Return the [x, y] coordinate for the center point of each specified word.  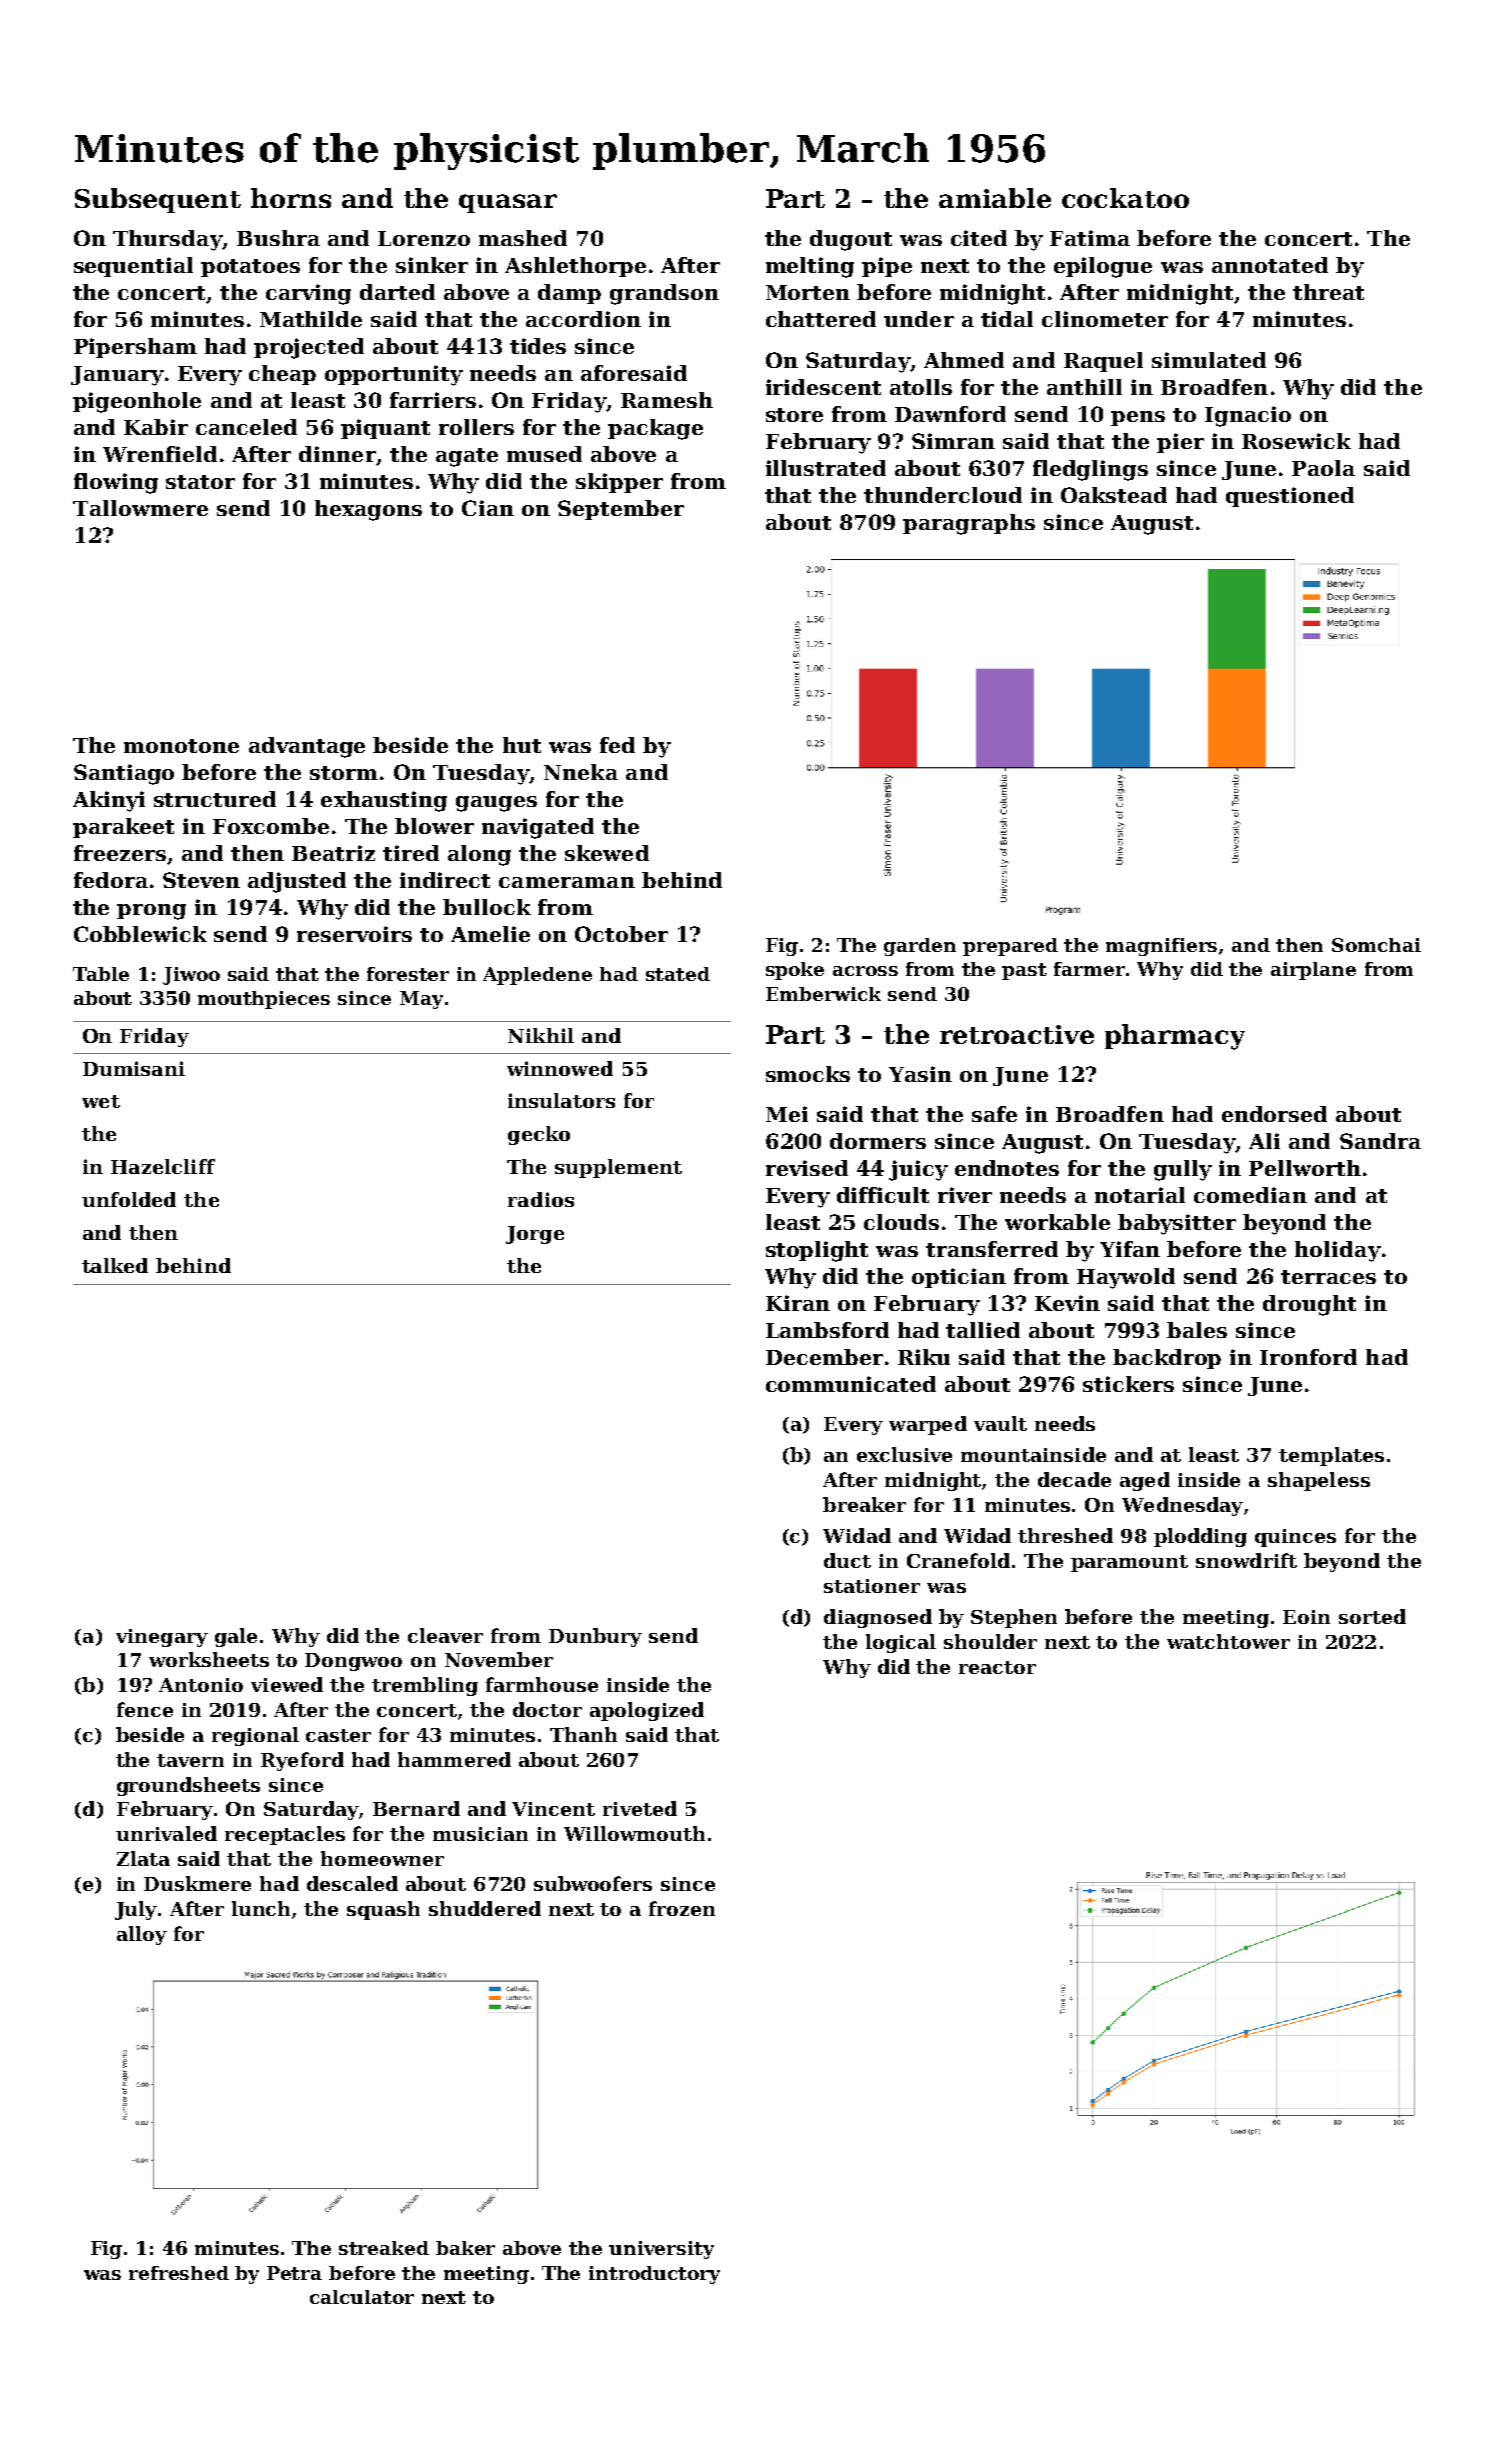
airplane [1313, 971]
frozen [682, 1908]
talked [115, 1265]
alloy [142, 1935]
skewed [607, 853]
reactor [997, 1667]
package [655, 429]
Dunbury [595, 1637]
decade [1074, 1479]
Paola [1323, 468]
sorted [1372, 1616]
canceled [246, 427]
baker [465, 2248]
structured [215, 799]
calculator [362, 2297]
